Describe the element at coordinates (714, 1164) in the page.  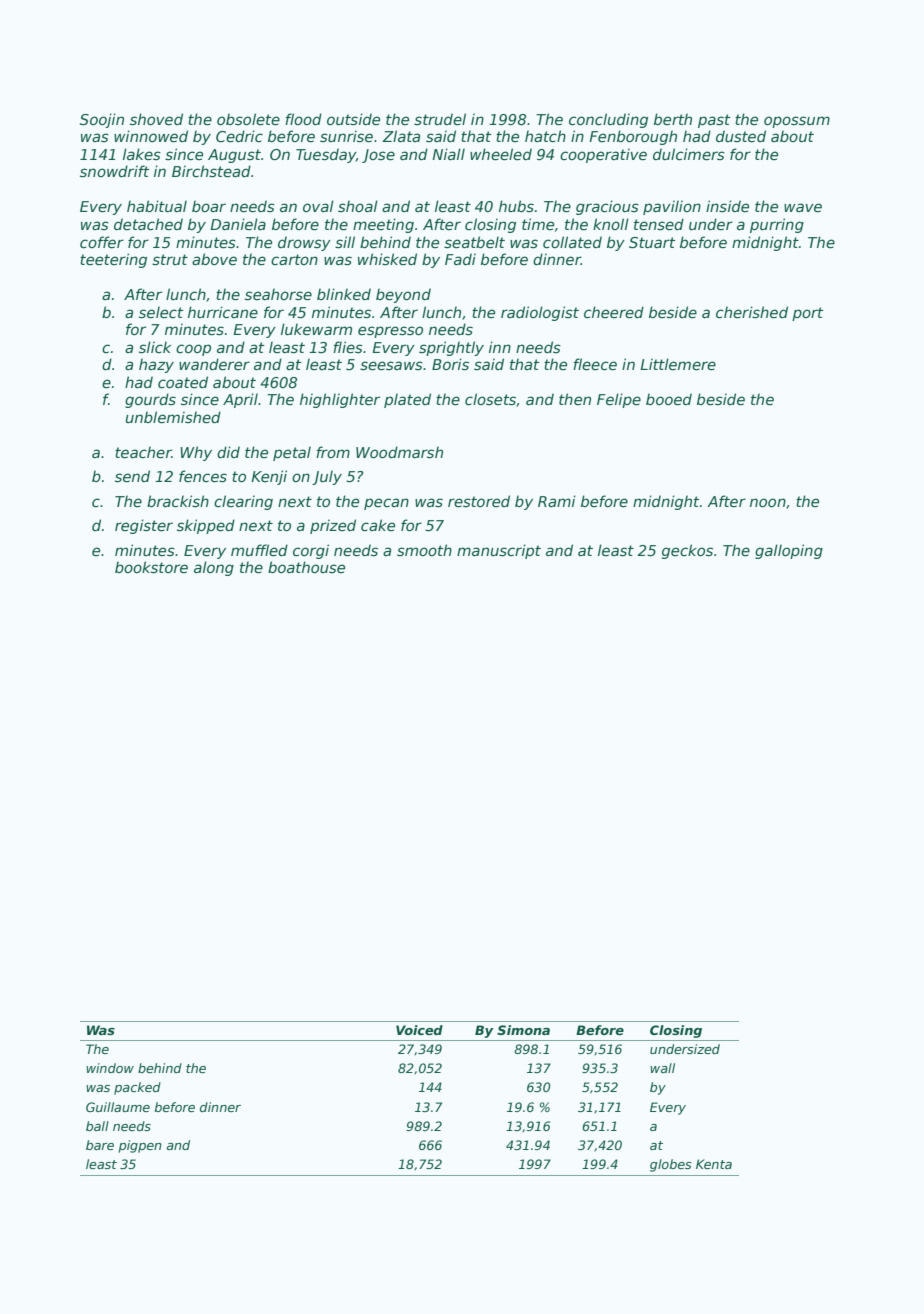
I see `Kenta` at that location.
